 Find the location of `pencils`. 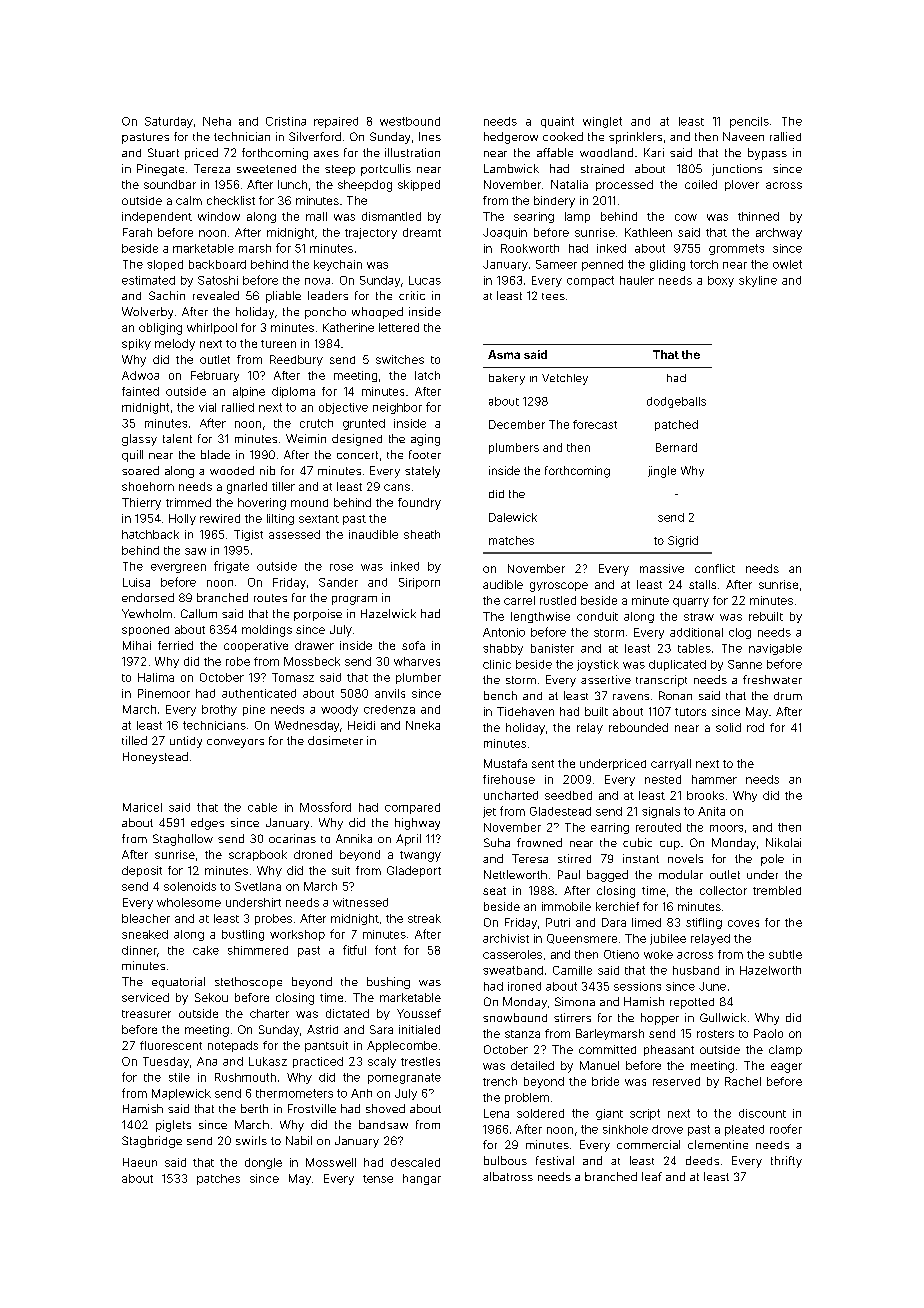

pencils is located at coordinates (749, 122).
